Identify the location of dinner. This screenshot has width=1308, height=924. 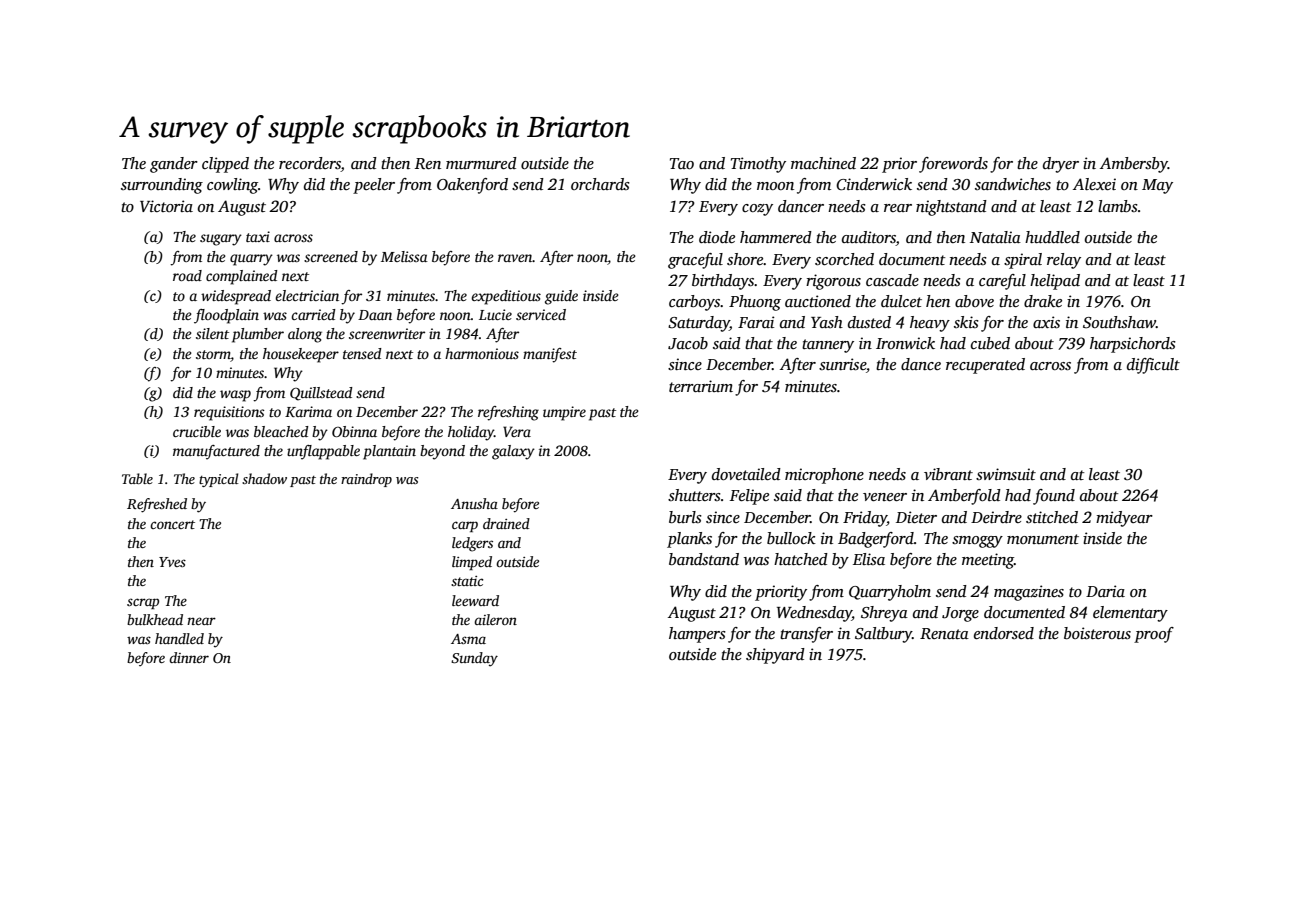
(189, 657).
